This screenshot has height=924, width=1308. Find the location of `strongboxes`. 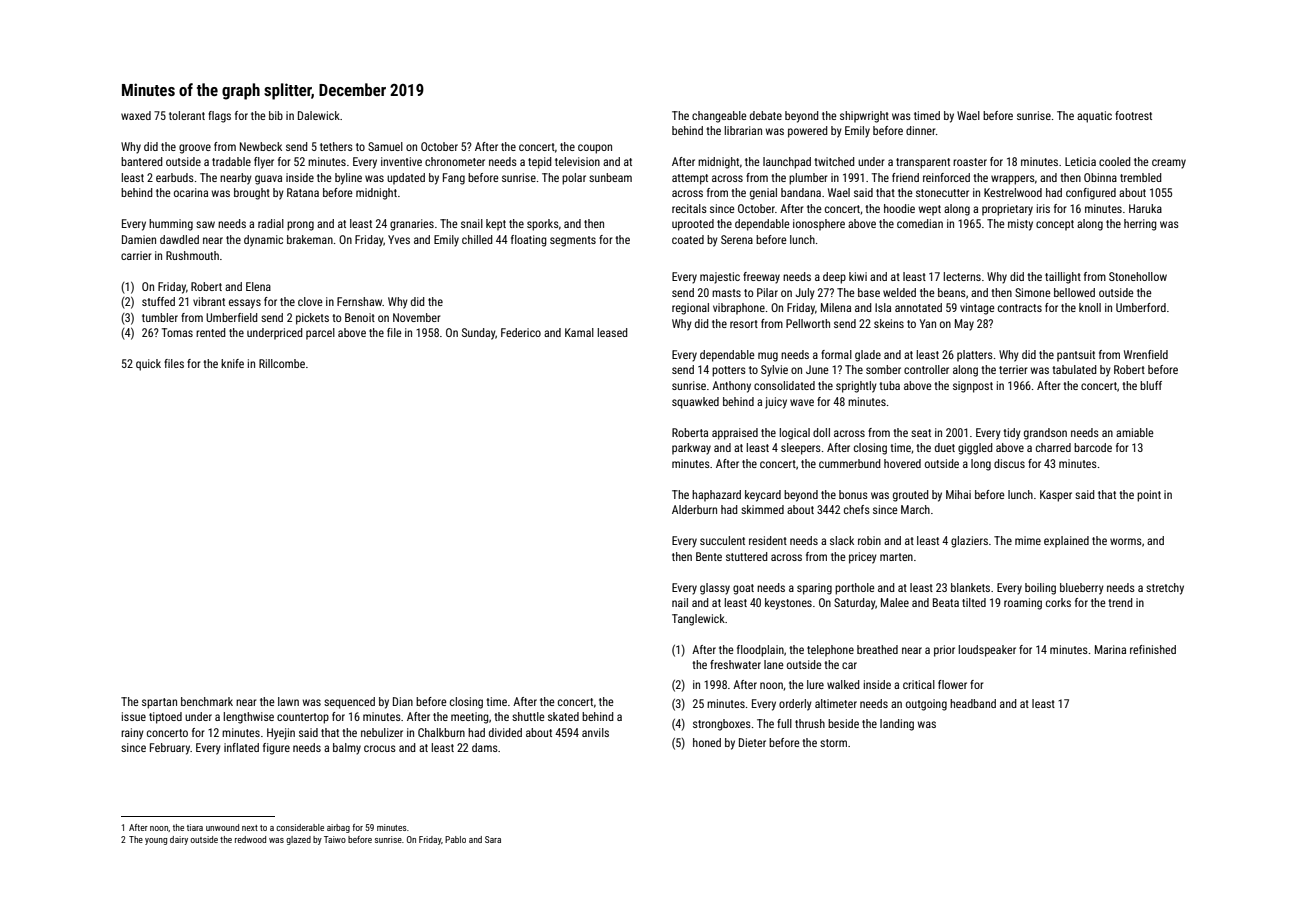

strongboxes is located at coordinates (722, 725).
